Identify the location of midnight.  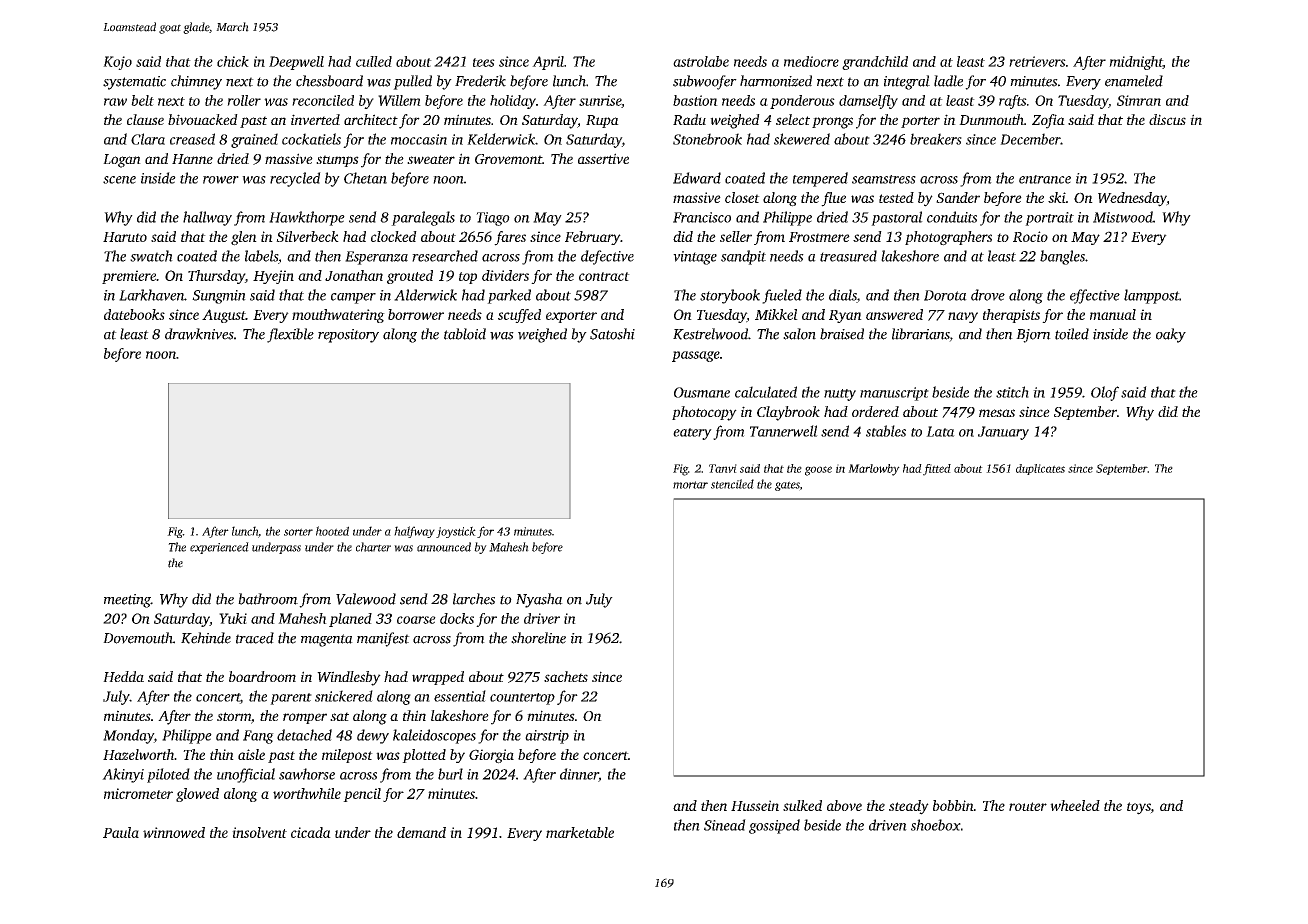
(1136, 63).
